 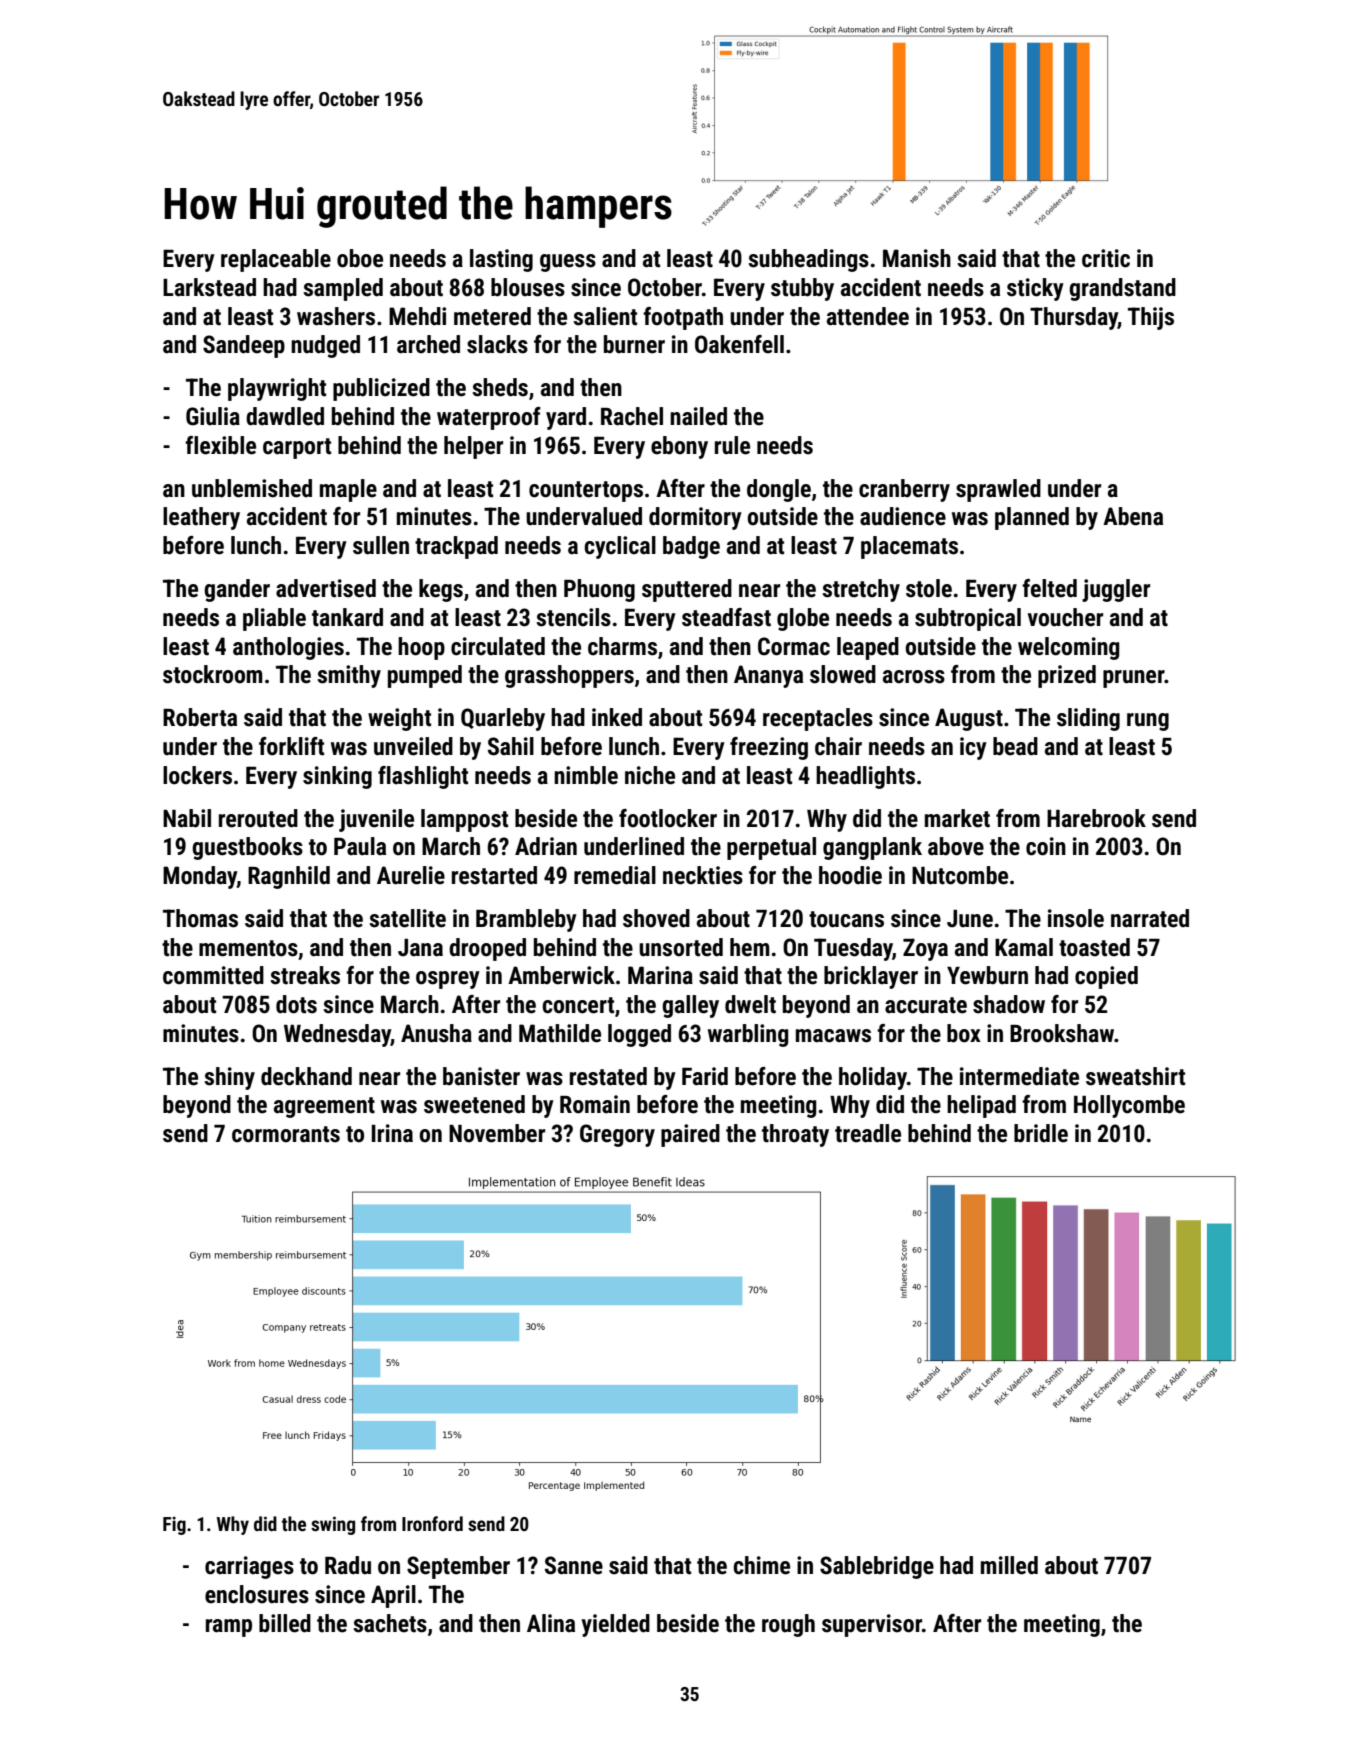 What do you see at coordinates (838, 746) in the document?
I see `chair` at bounding box center [838, 746].
